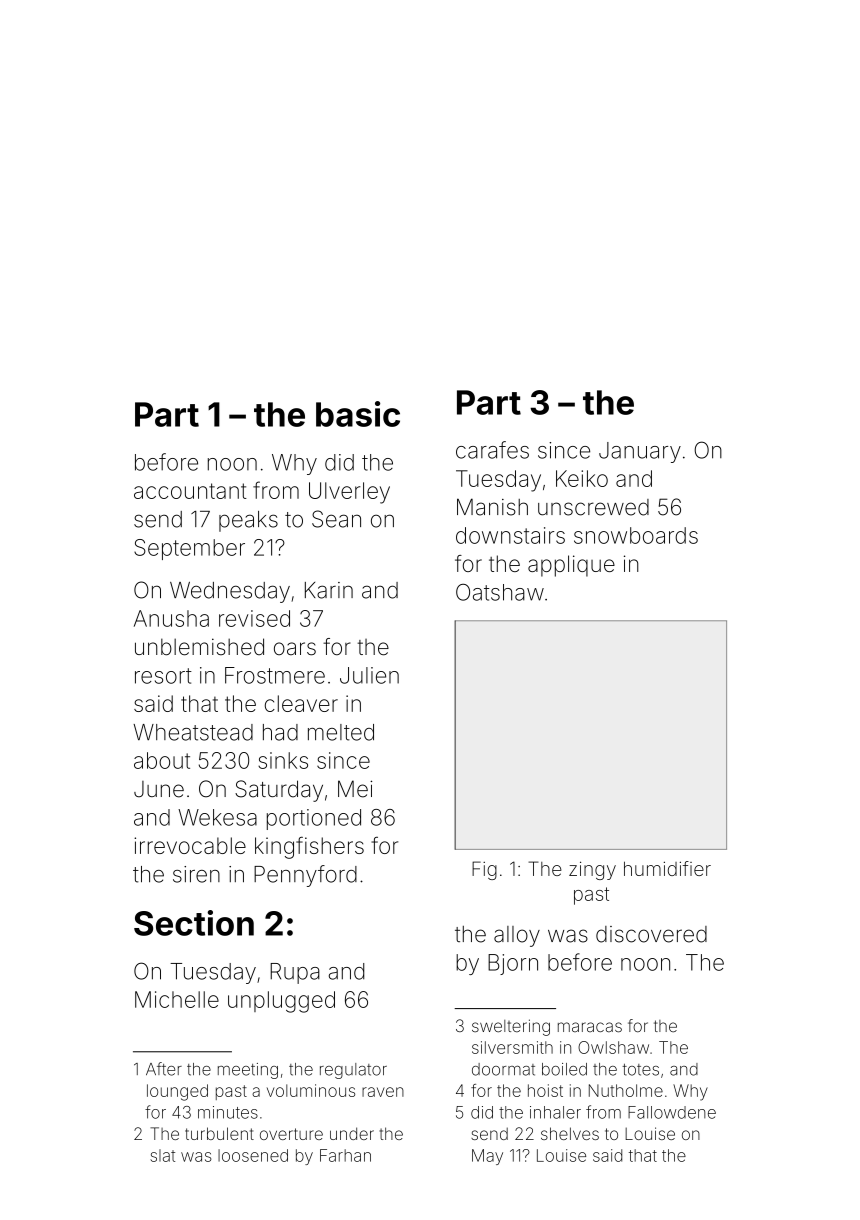 The width and height of the page is (860, 1220). Describe the element at coordinates (253, 1155) in the page. I see `loosened` at that location.
